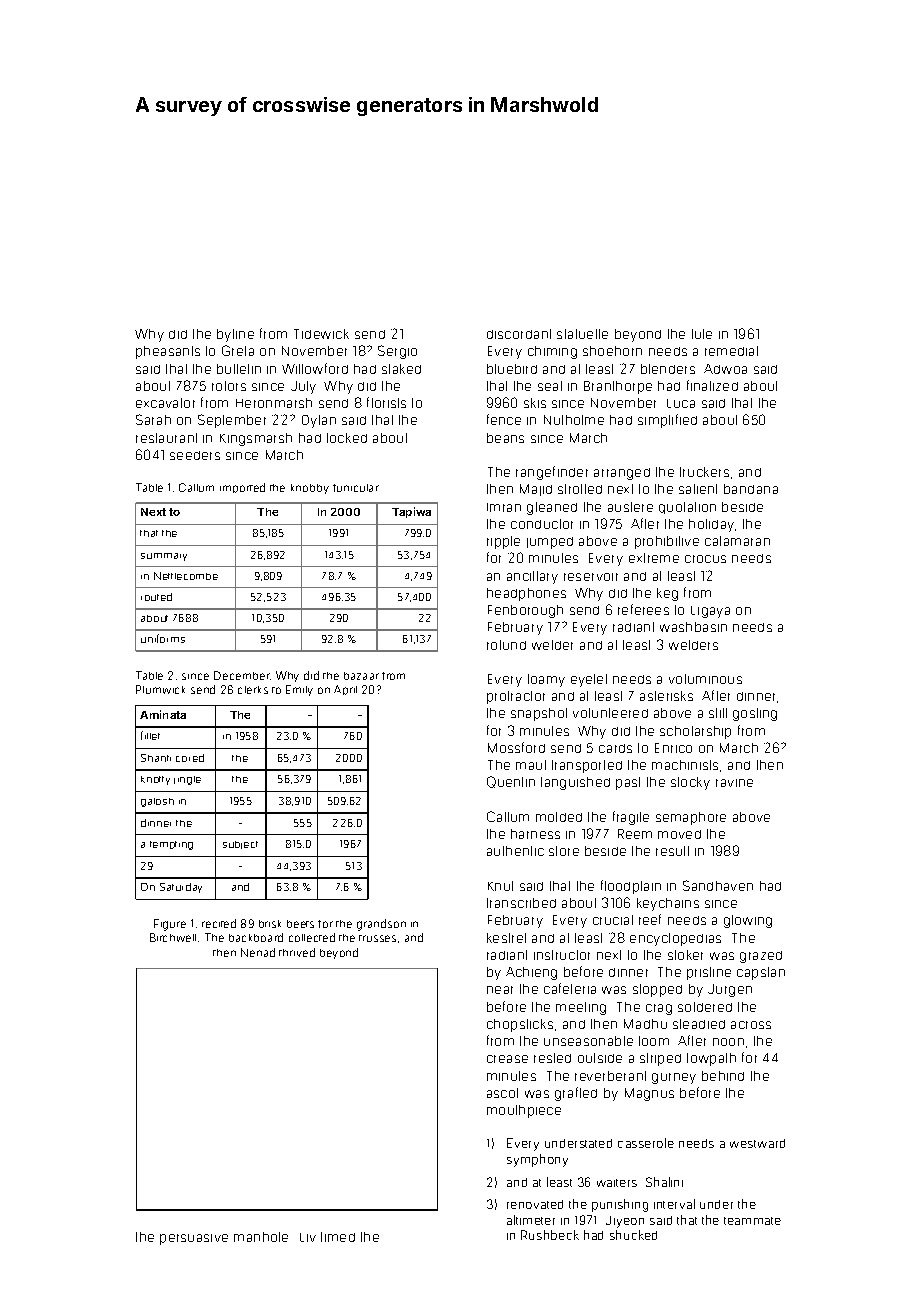 The image size is (924, 1314). What do you see at coordinates (550, 543) in the screenshot?
I see `jumped` at bounding box center [550, 543].
